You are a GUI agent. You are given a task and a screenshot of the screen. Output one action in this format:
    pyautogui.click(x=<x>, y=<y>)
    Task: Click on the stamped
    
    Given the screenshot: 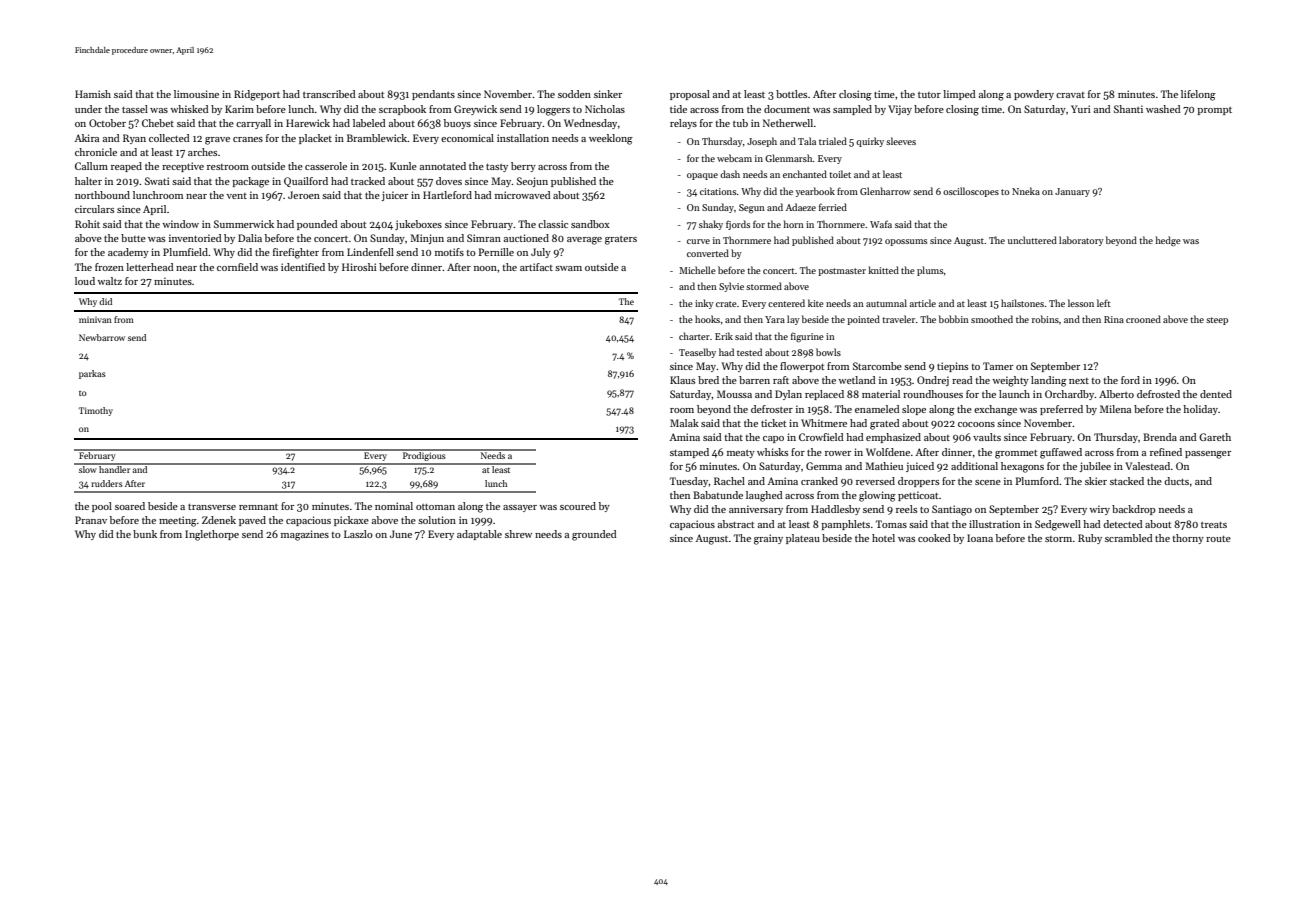 What is the action you would take?
    pyautogui.click(x=689, y=453)
